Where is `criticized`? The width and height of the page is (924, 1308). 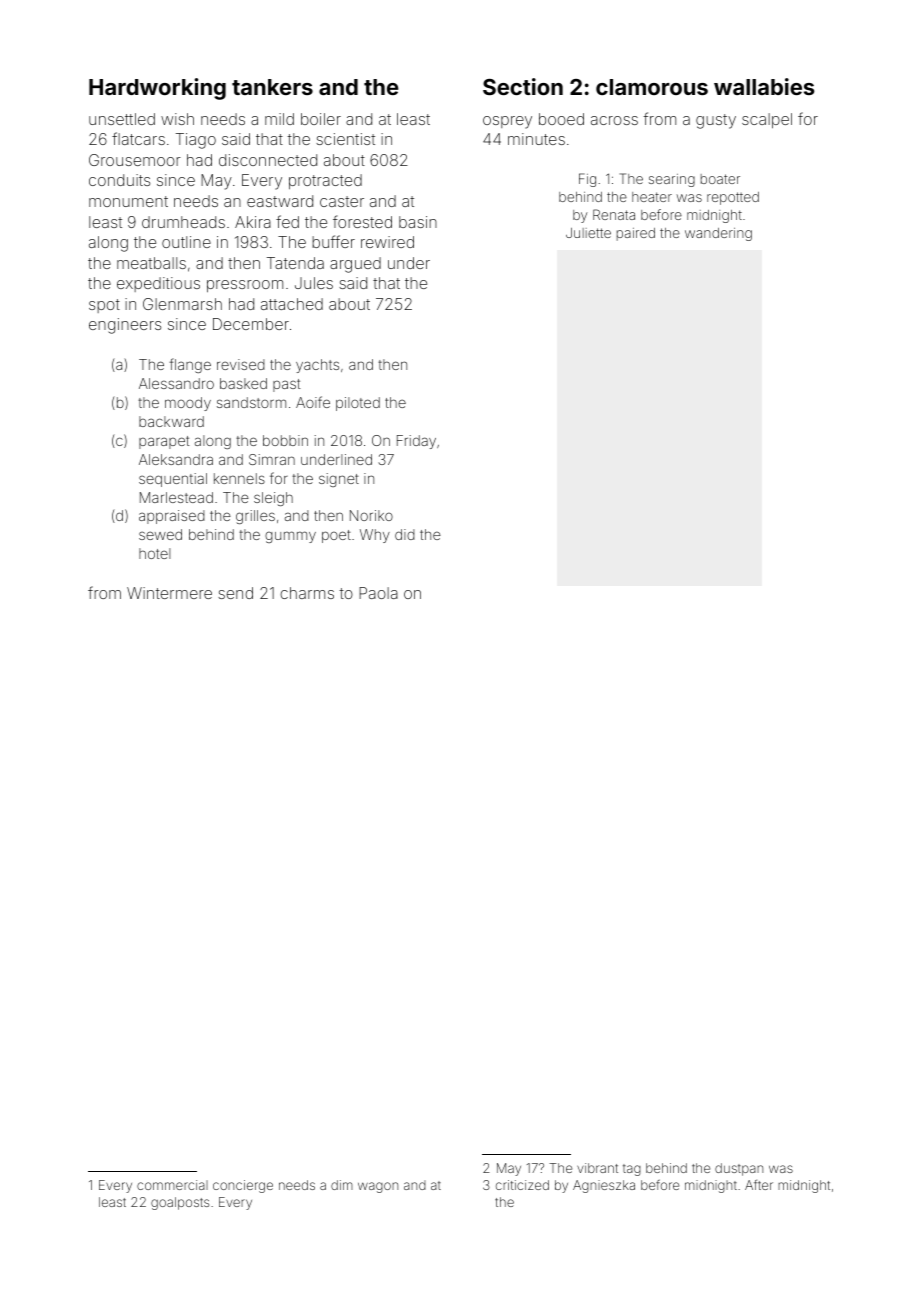 criticized is located at coordinates (522, 1185).
